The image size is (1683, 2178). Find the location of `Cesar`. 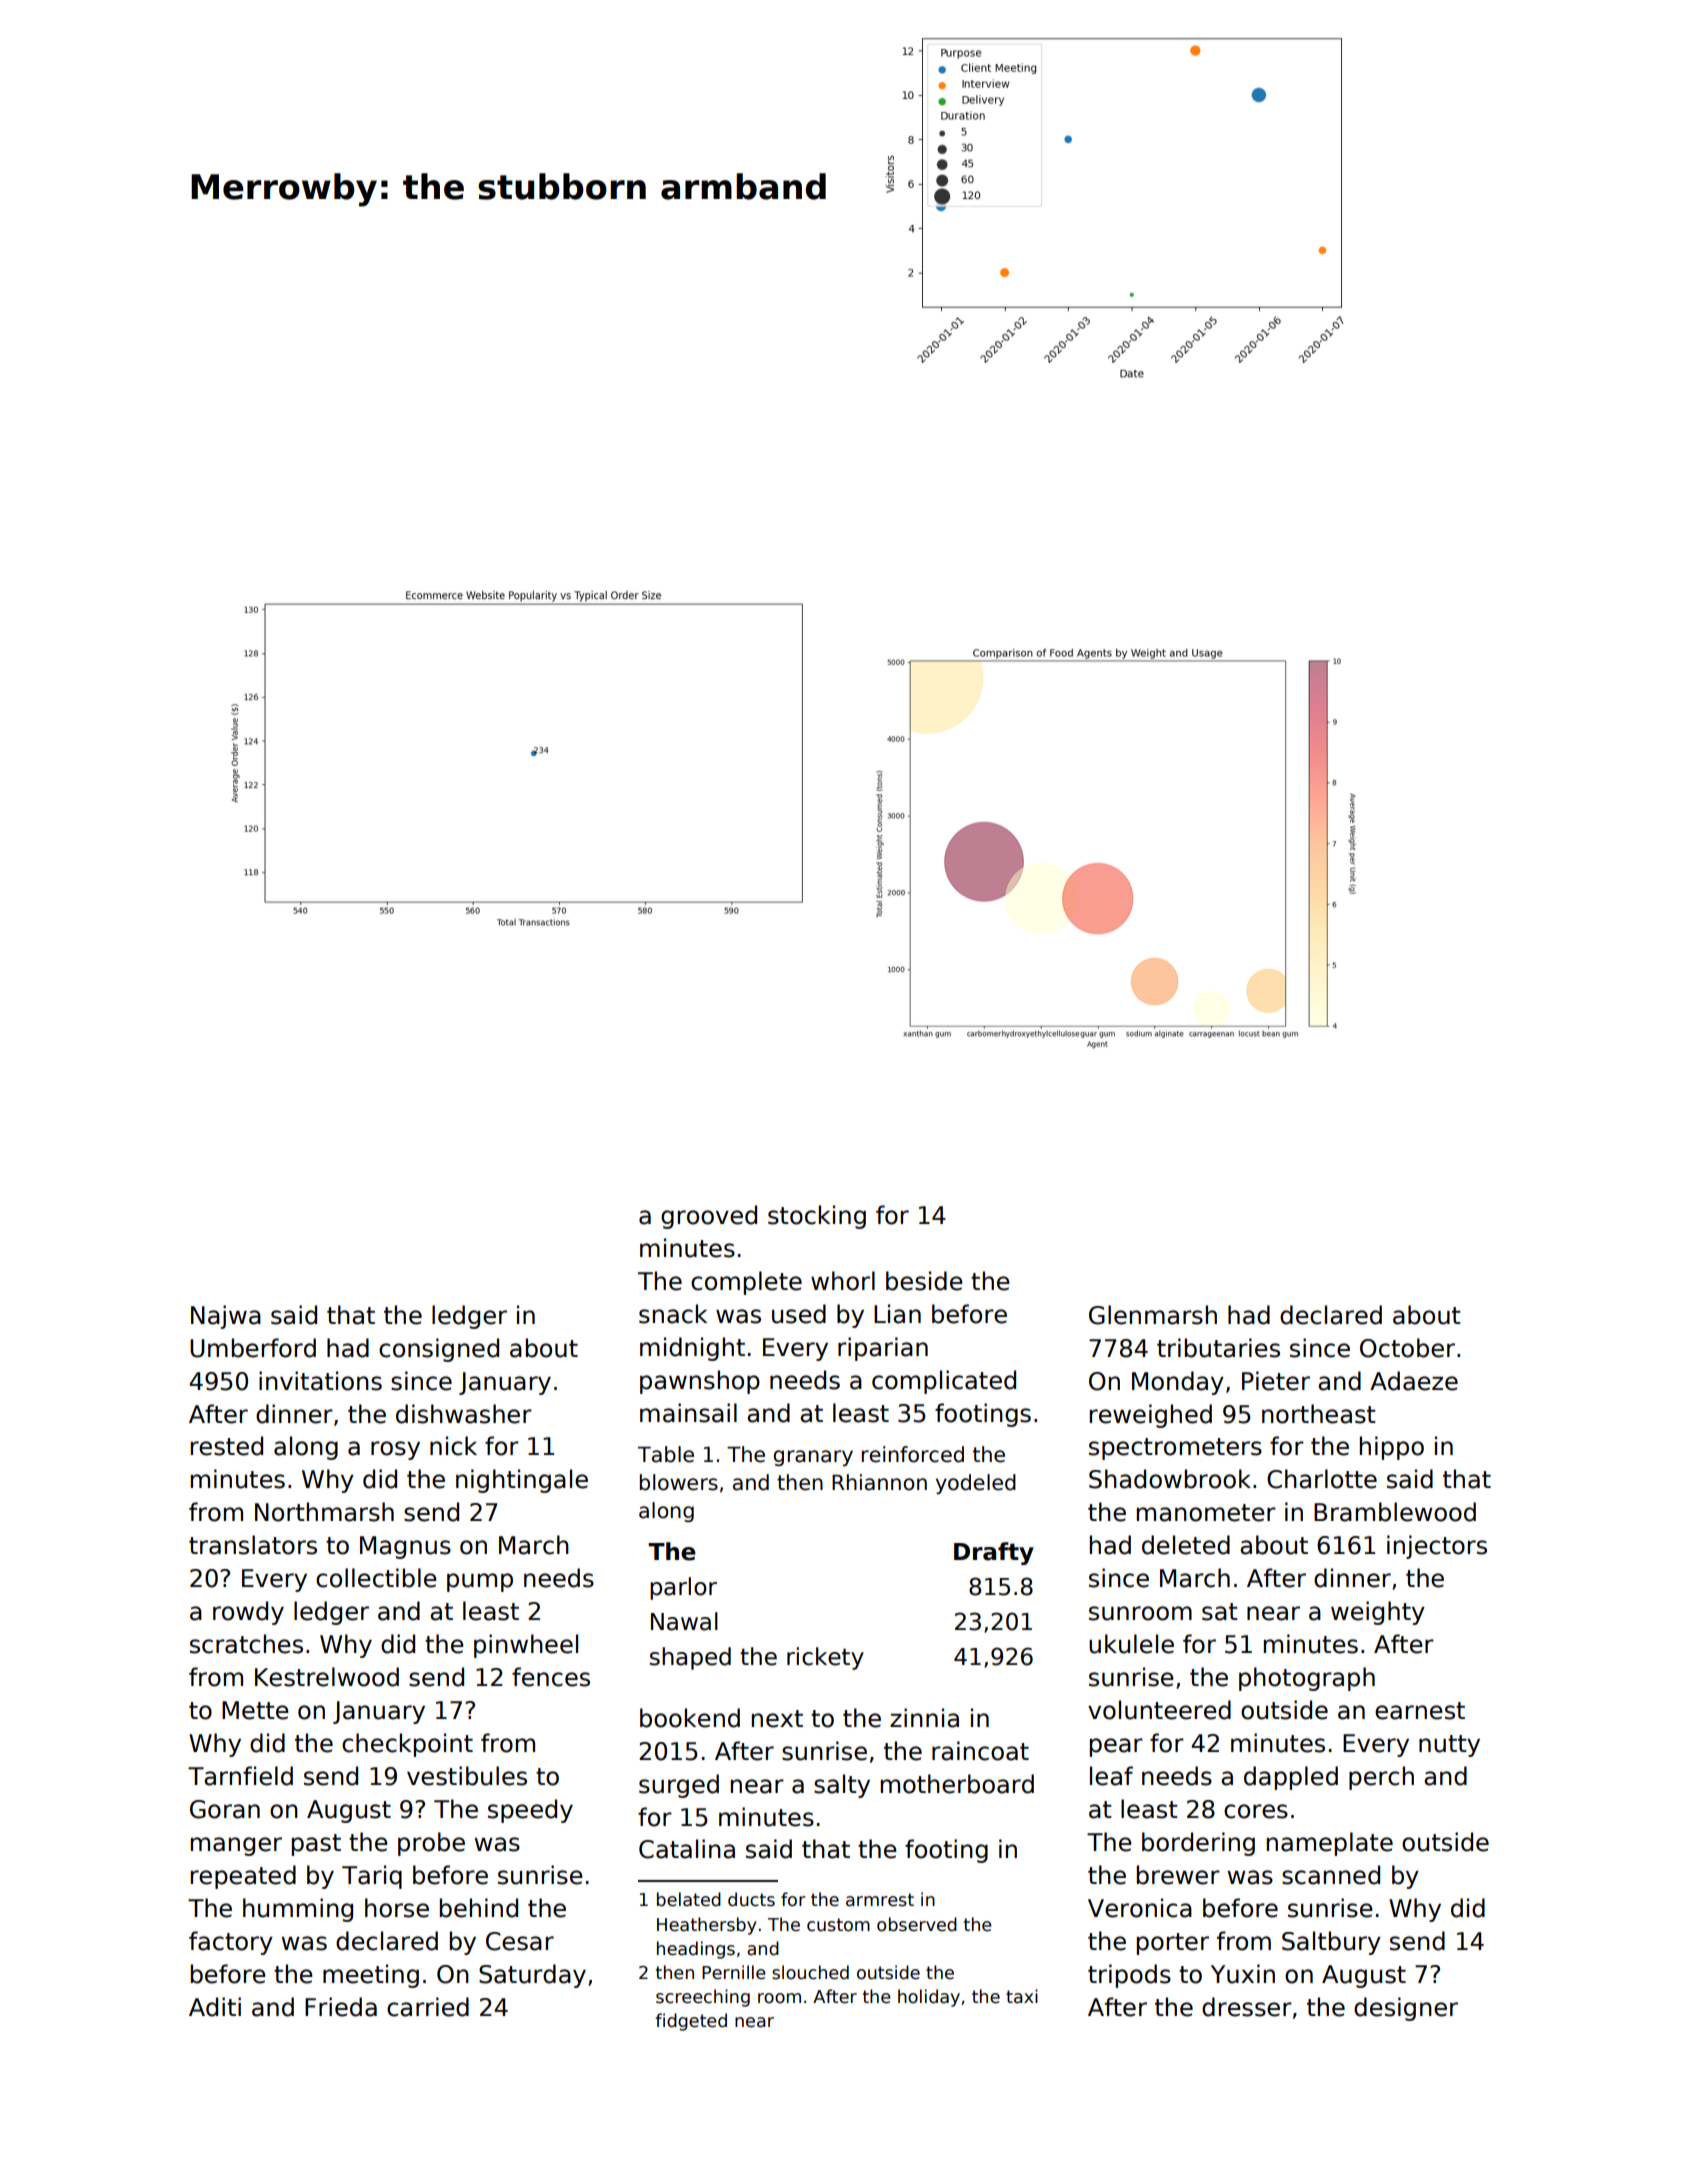

Cesar is located at coordinates (520, 1941).
